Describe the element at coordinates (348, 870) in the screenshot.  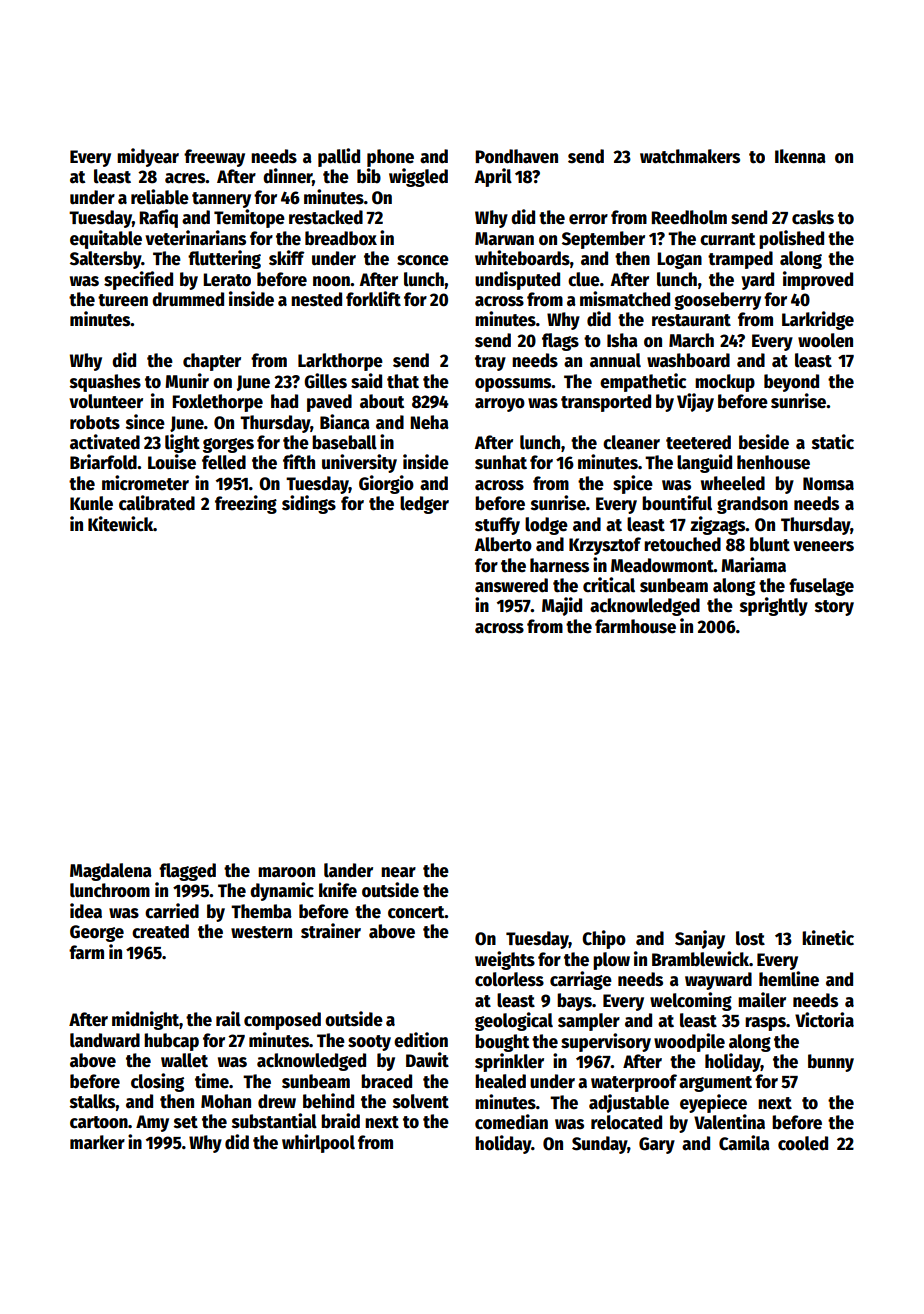
I see `lander` at that location.
